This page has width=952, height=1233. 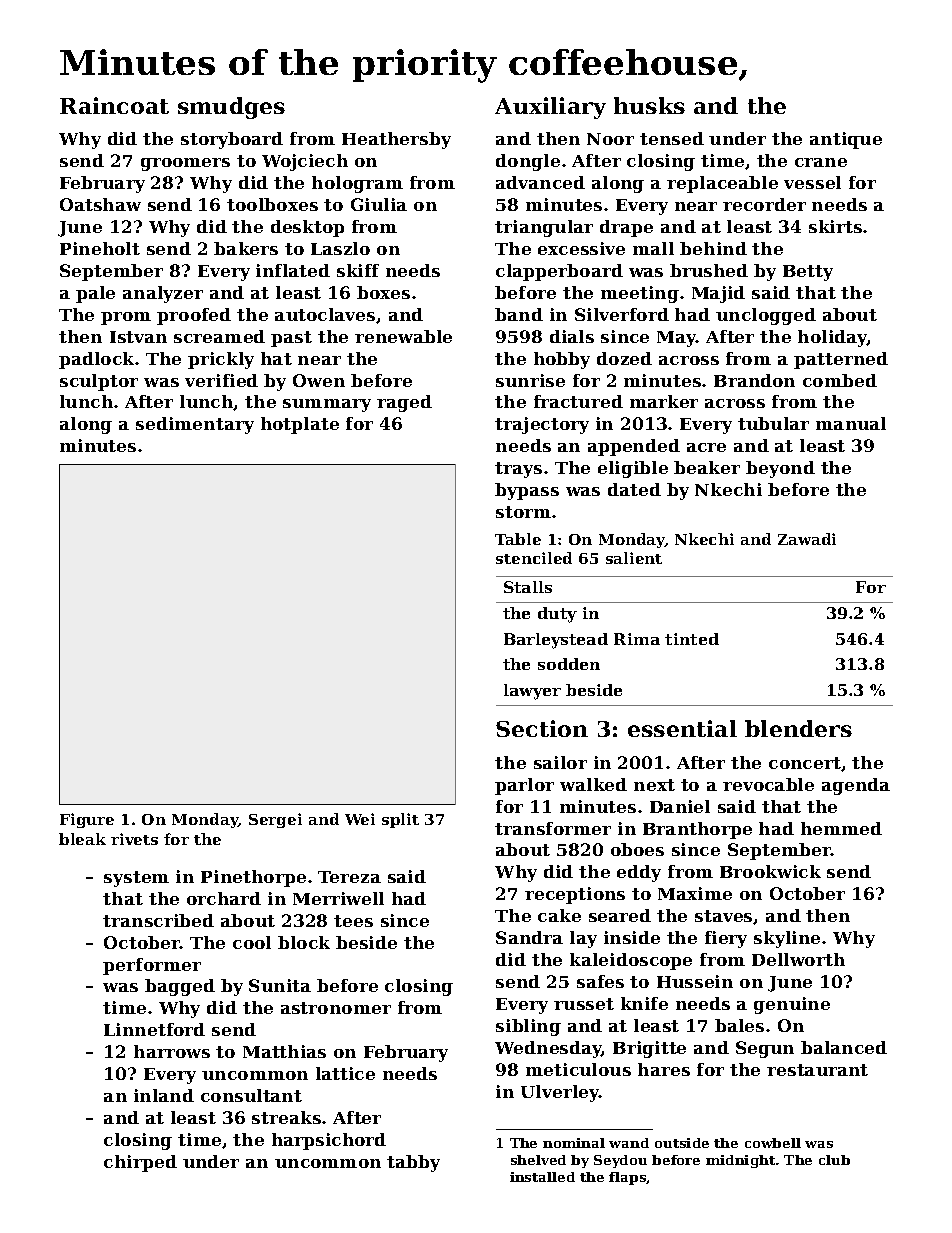 I want to click on sedimentary, so click(x=195, y=425).
